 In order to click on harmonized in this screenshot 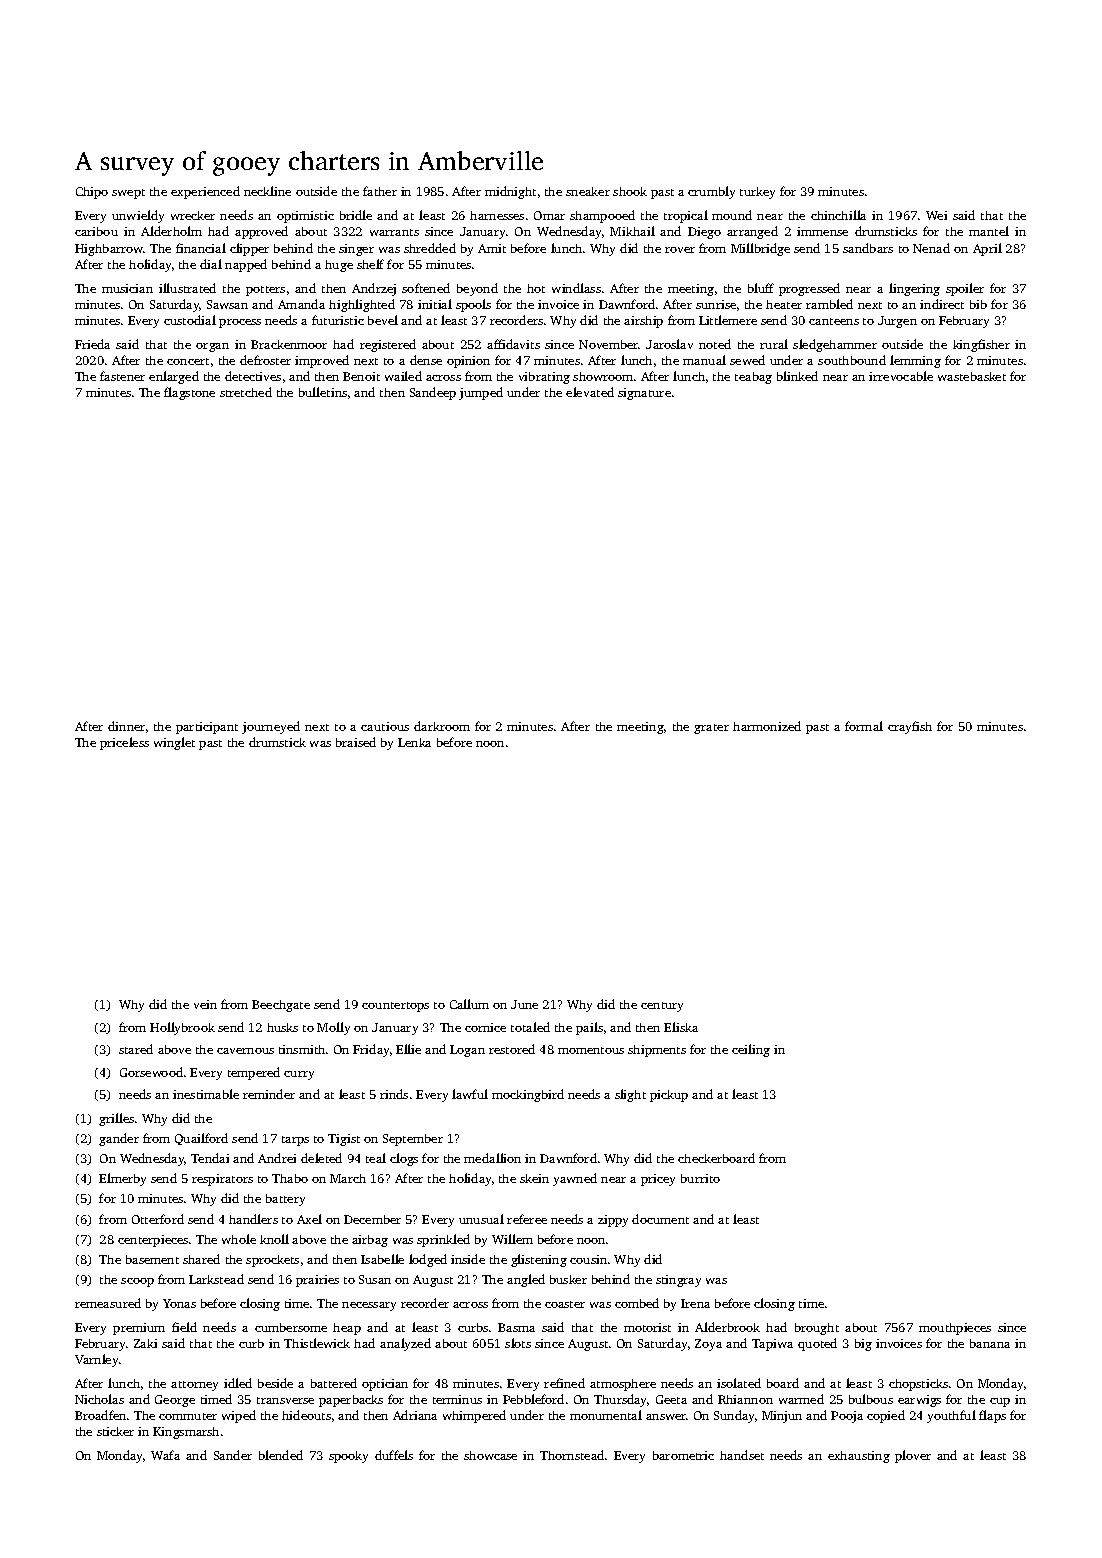, I will do `click(767, 726)`.
